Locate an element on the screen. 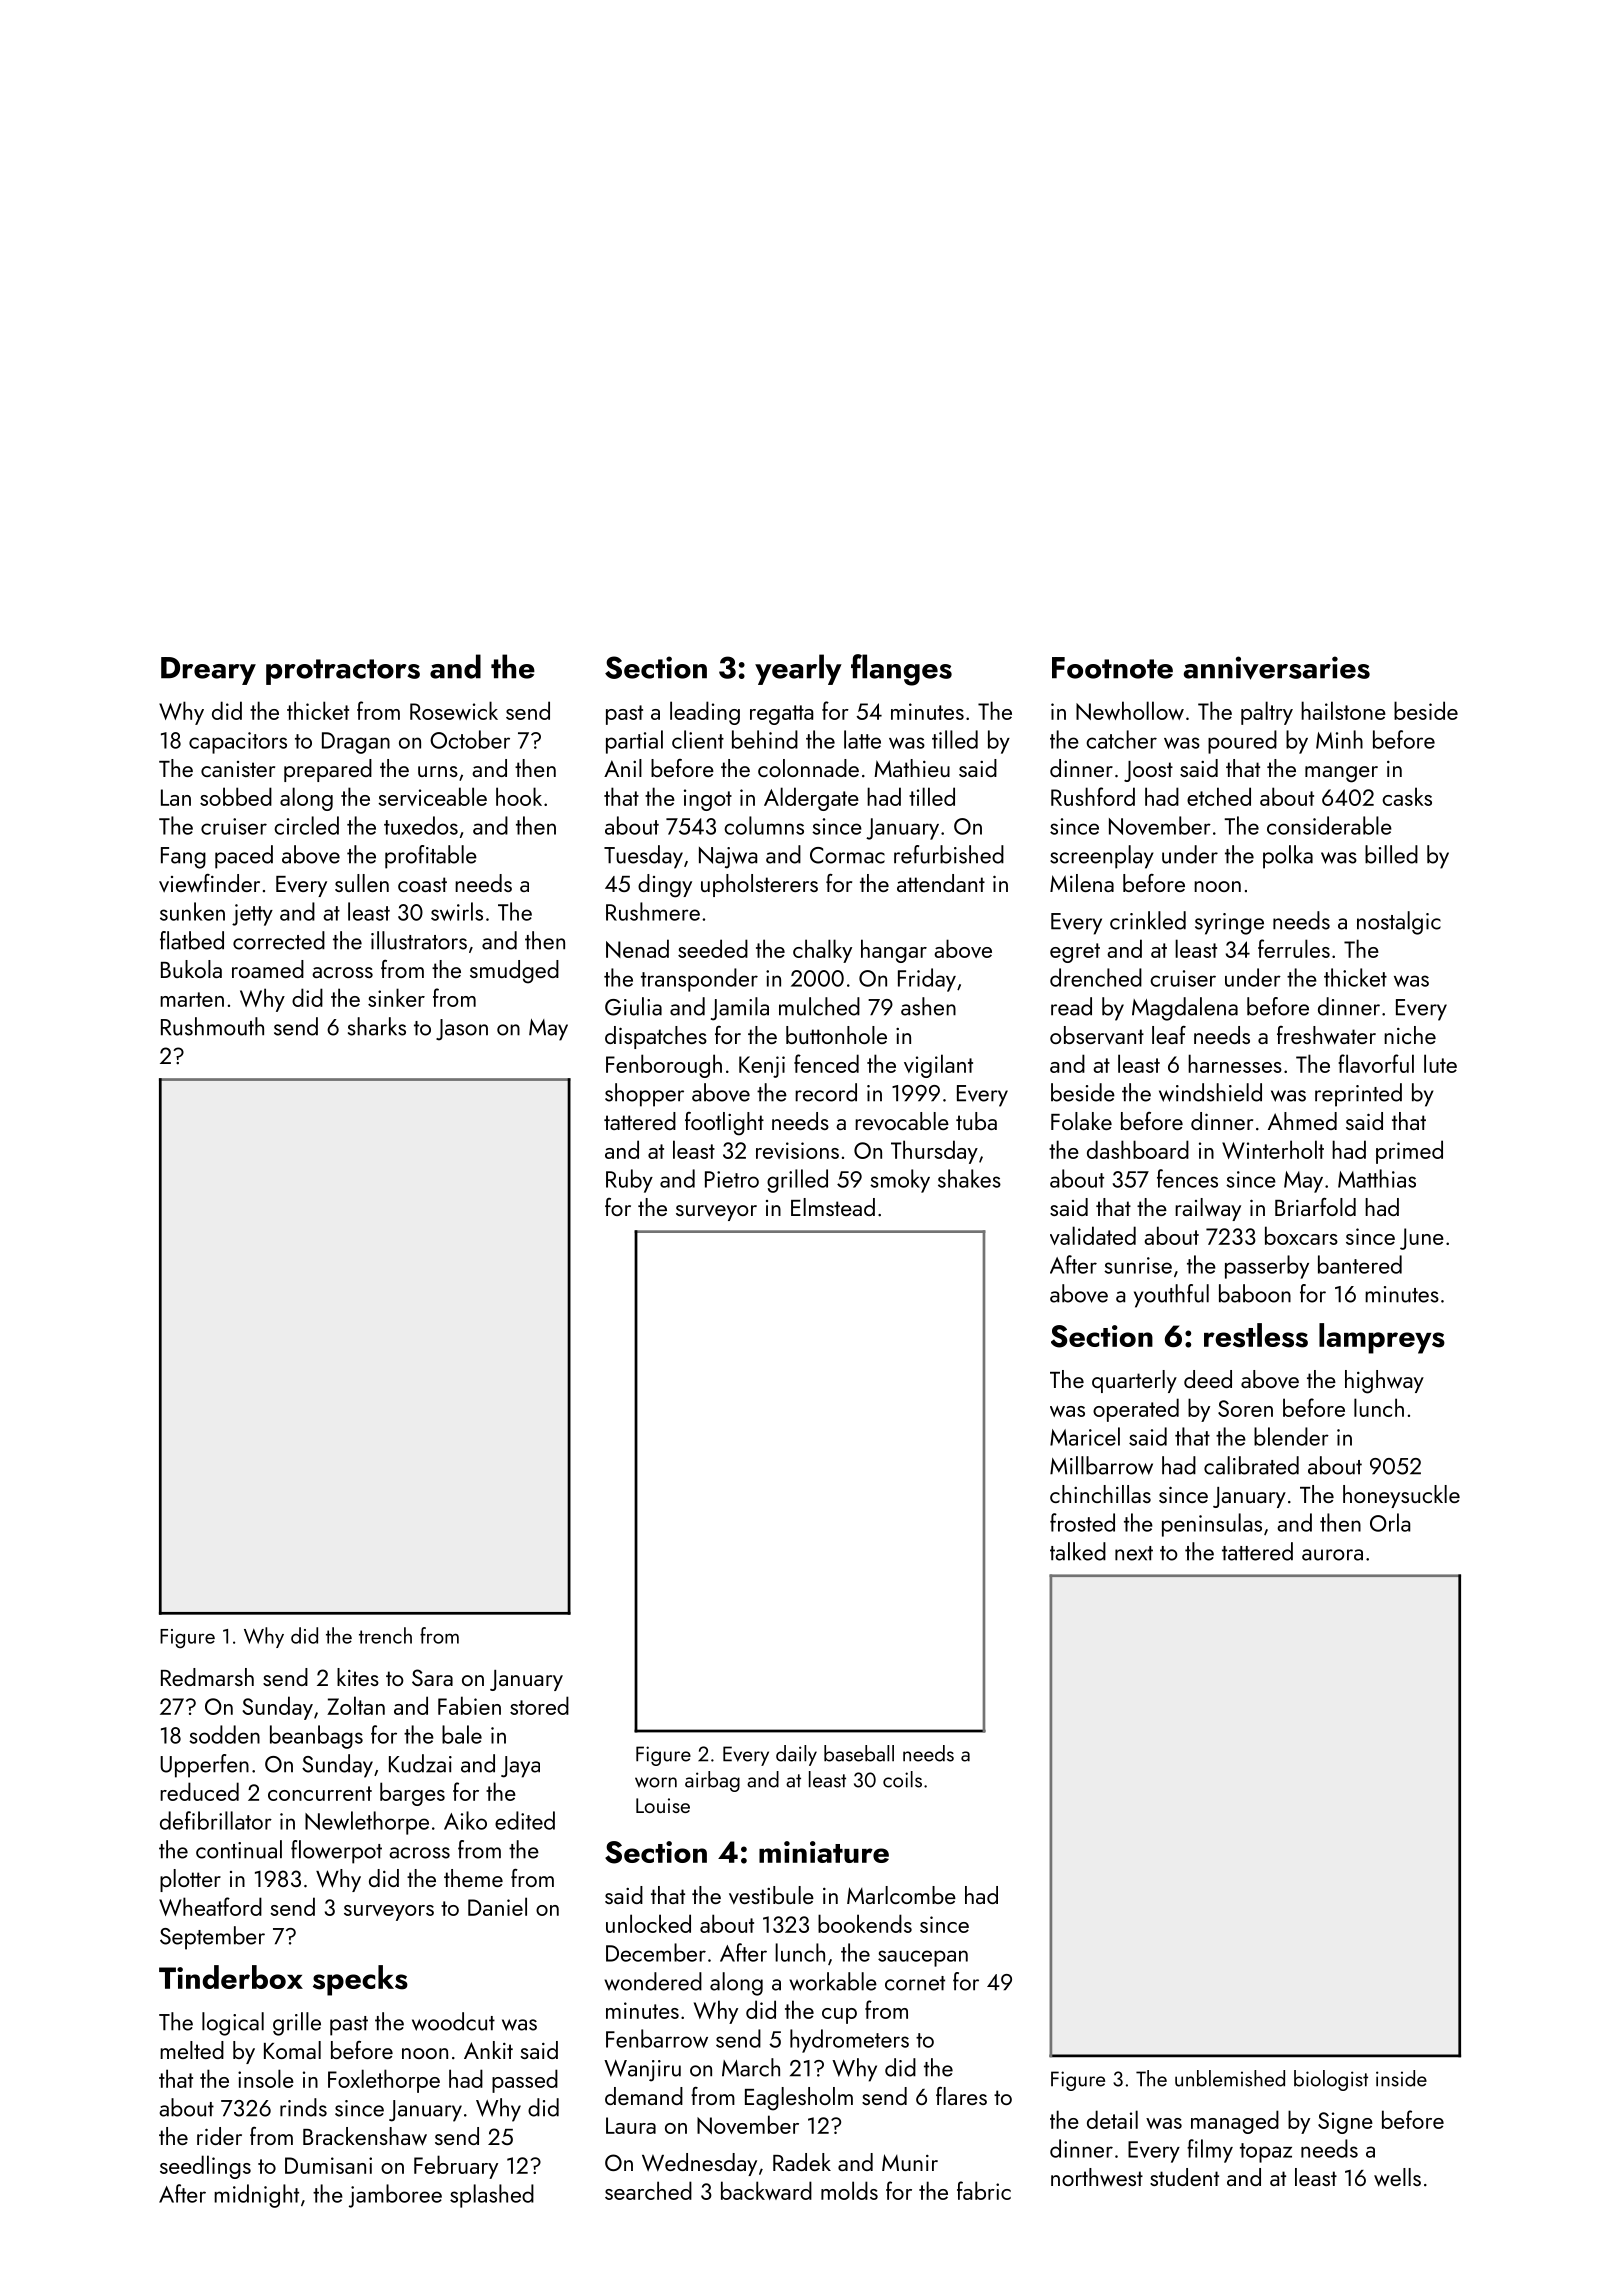  kites is located at coordinates (358, 1677).
